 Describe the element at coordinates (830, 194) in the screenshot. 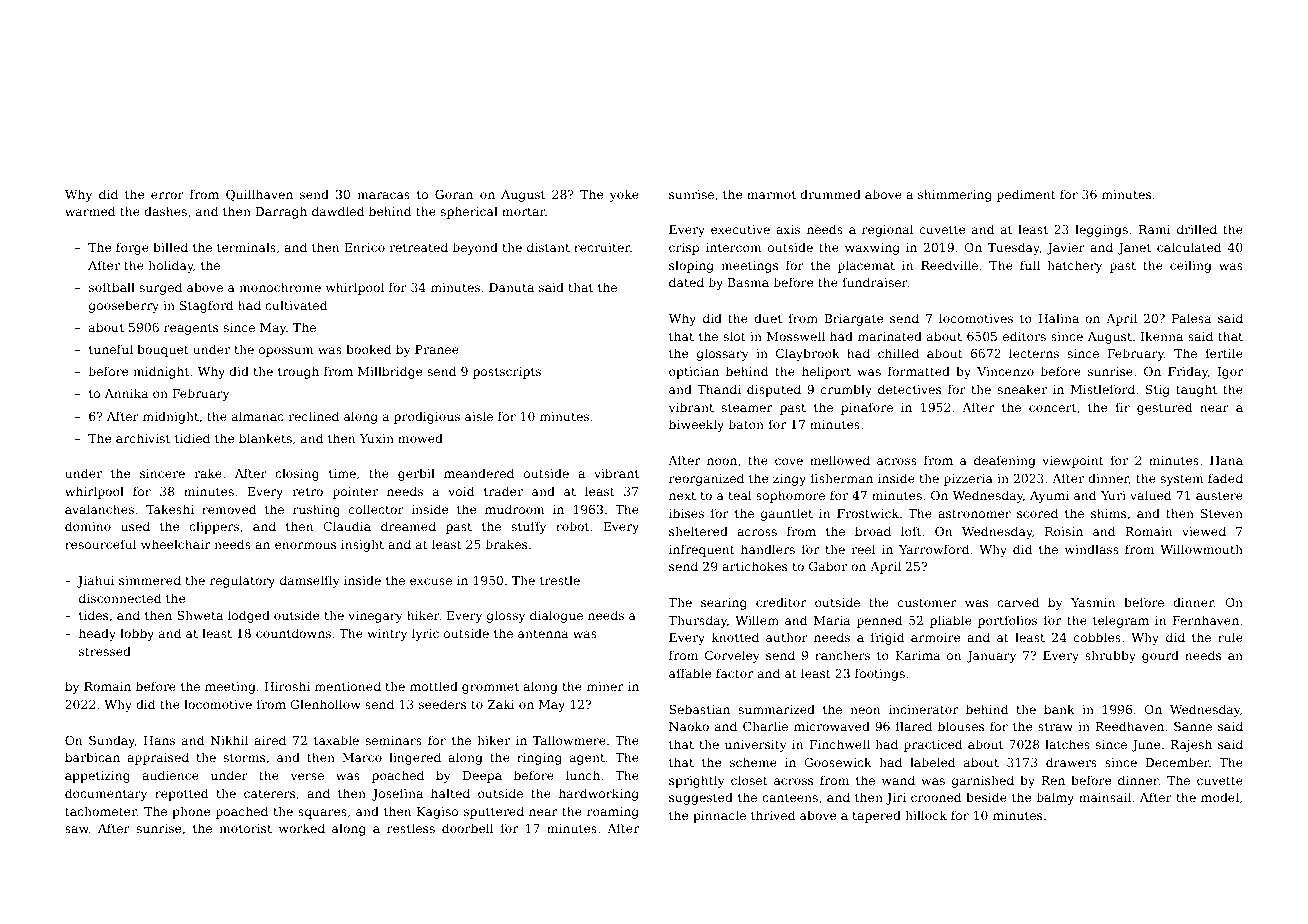

I see `drummed` at that location.
